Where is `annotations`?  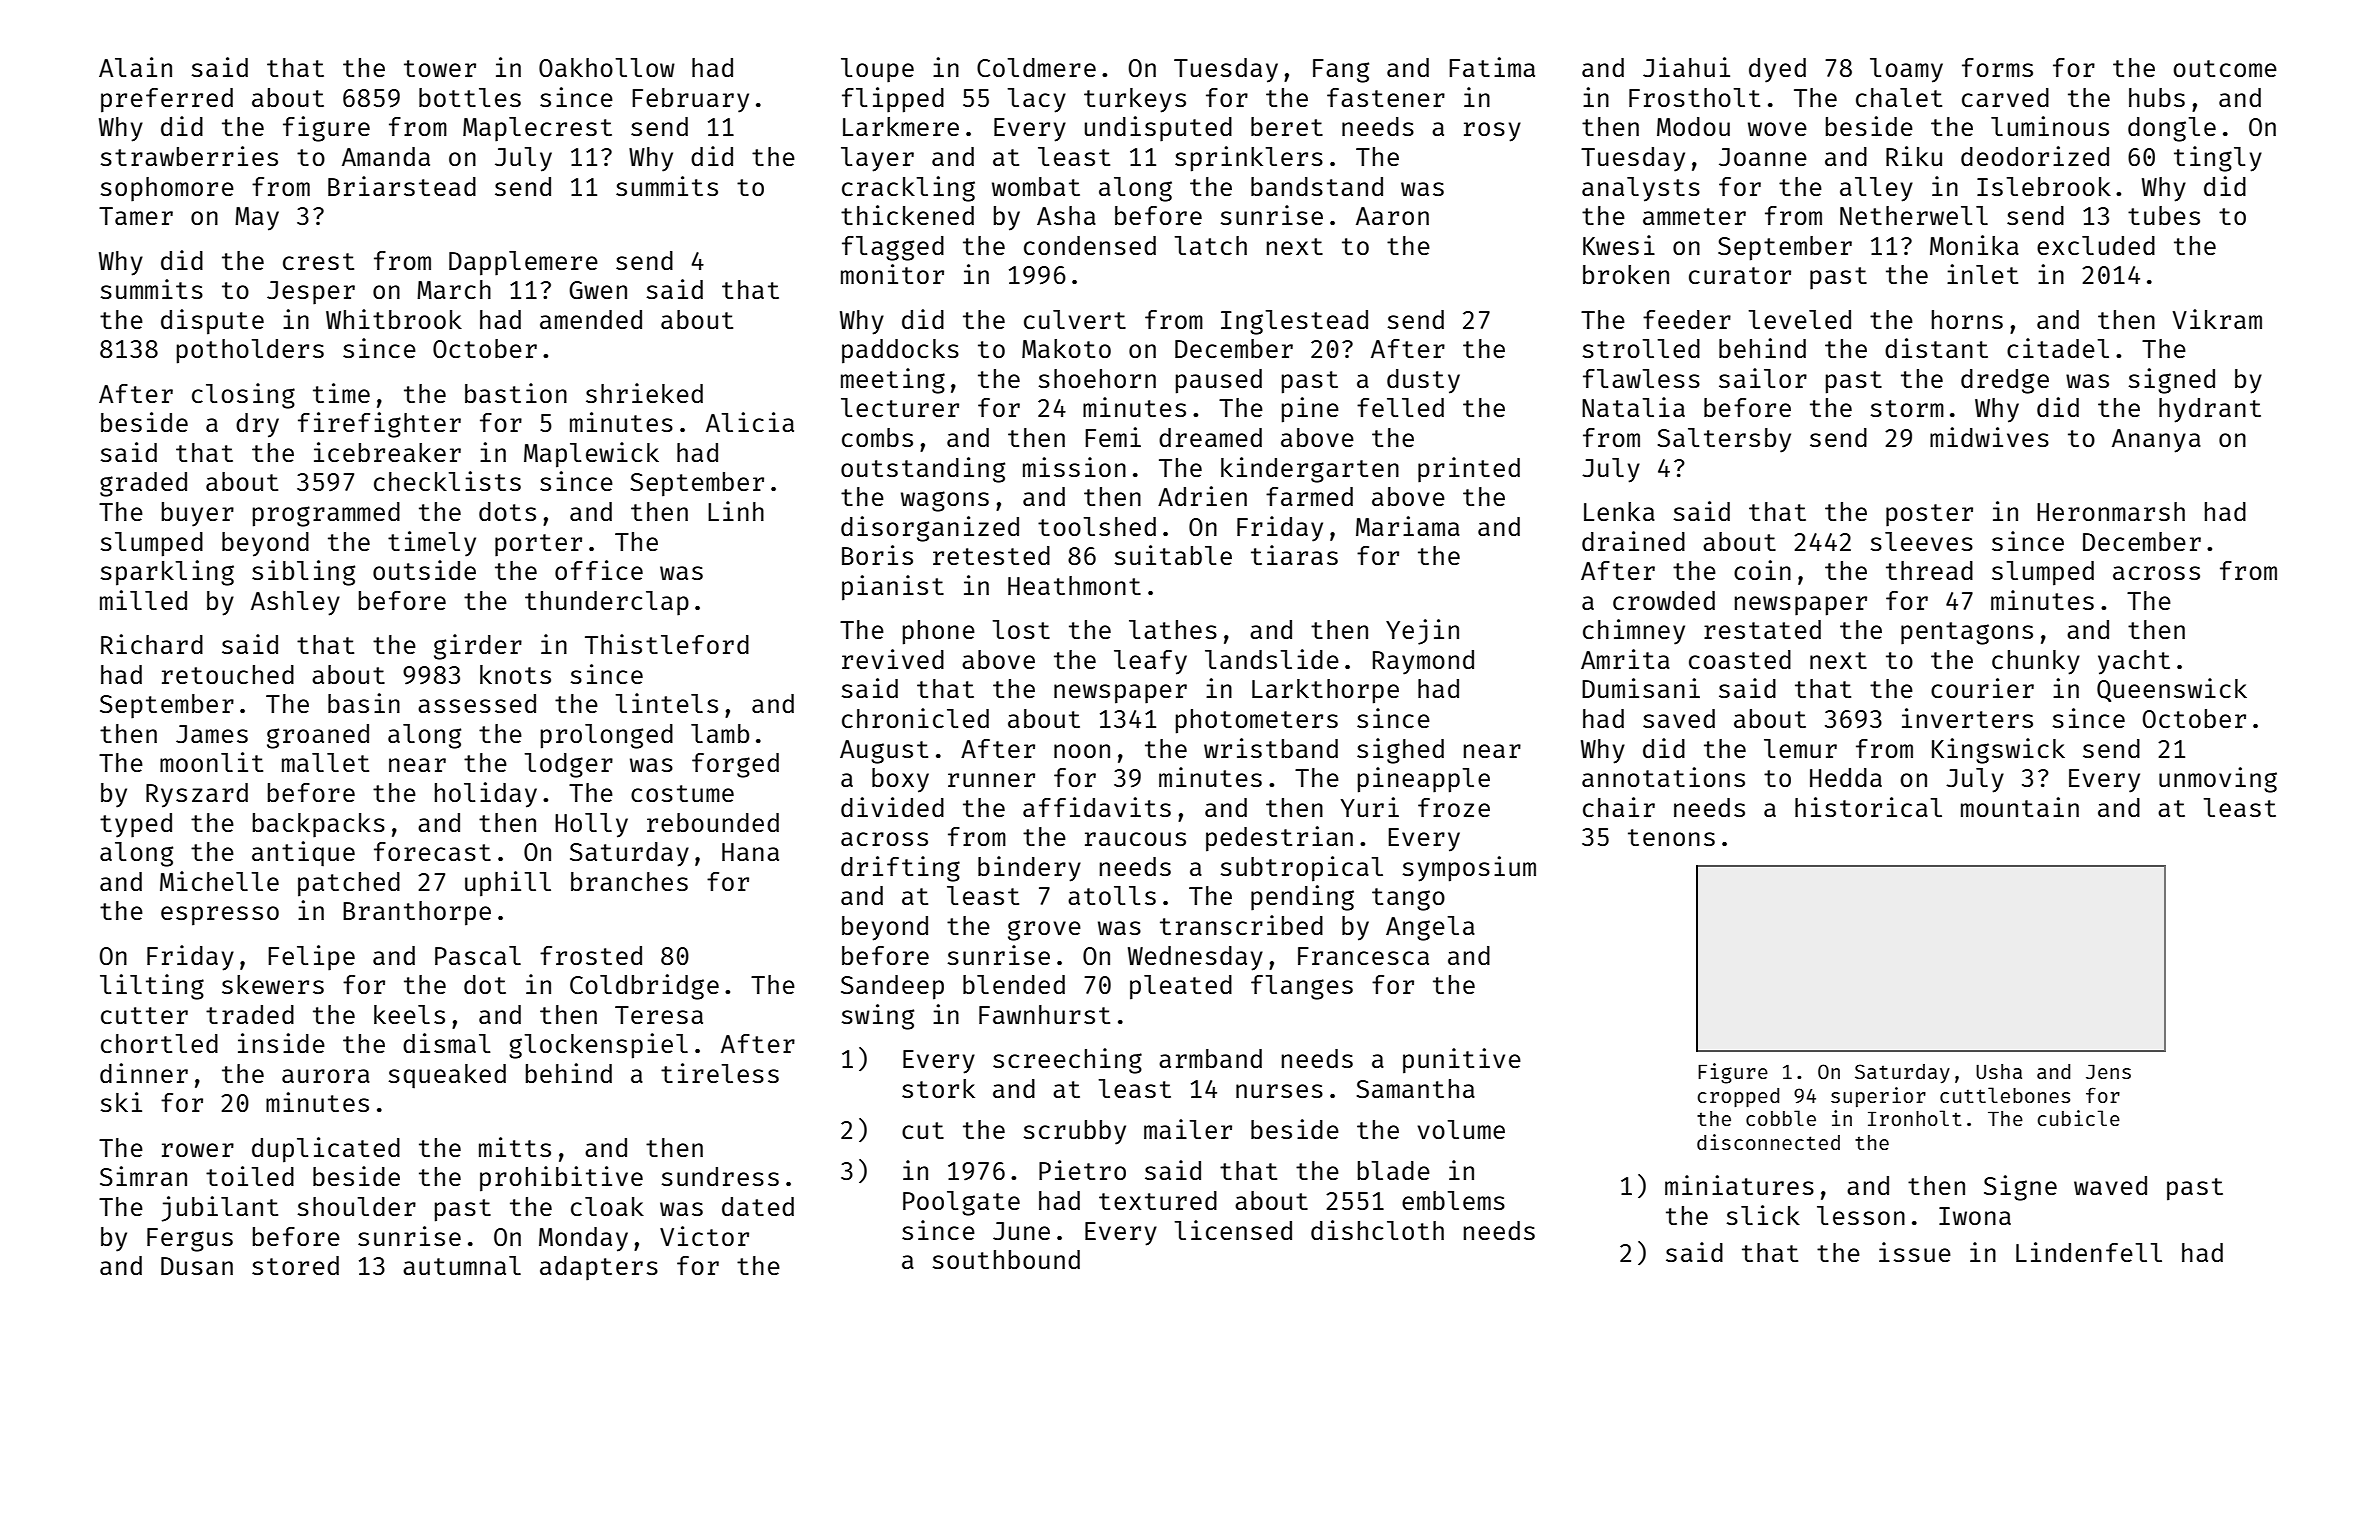 annotations is located at coordinates (1663, 777).
